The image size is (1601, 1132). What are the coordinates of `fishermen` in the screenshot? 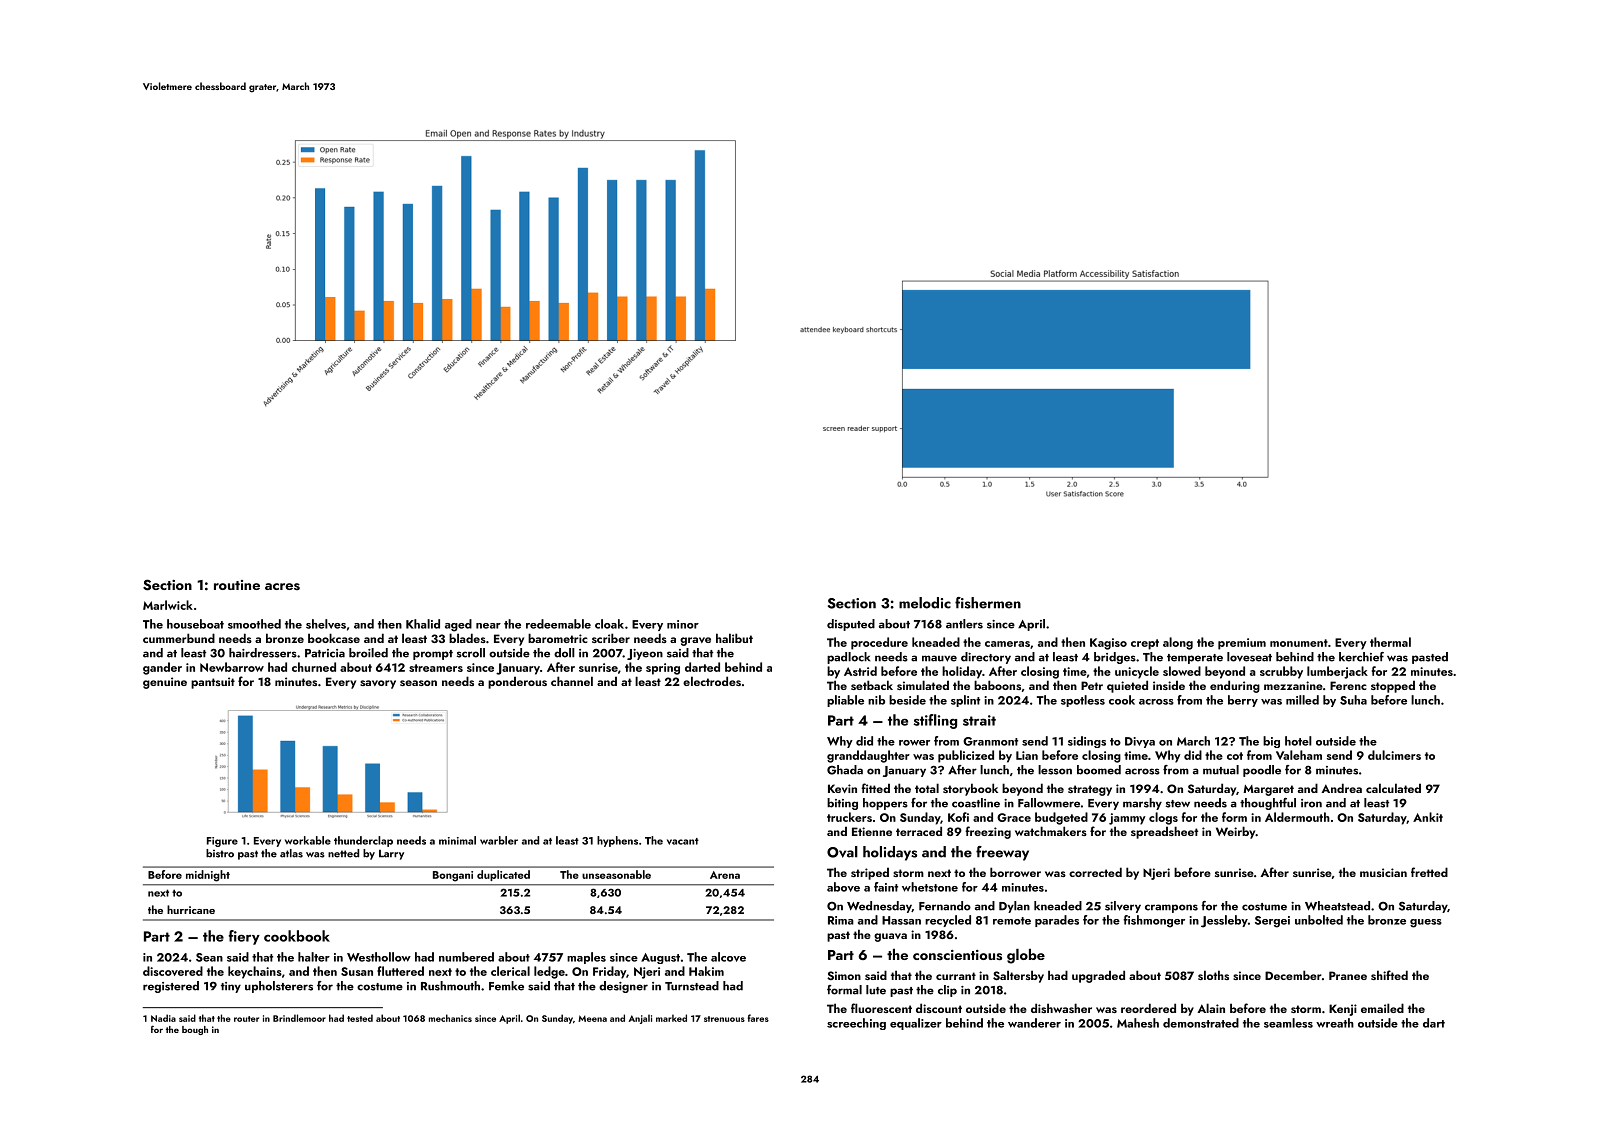 It's located at (988, 603).
